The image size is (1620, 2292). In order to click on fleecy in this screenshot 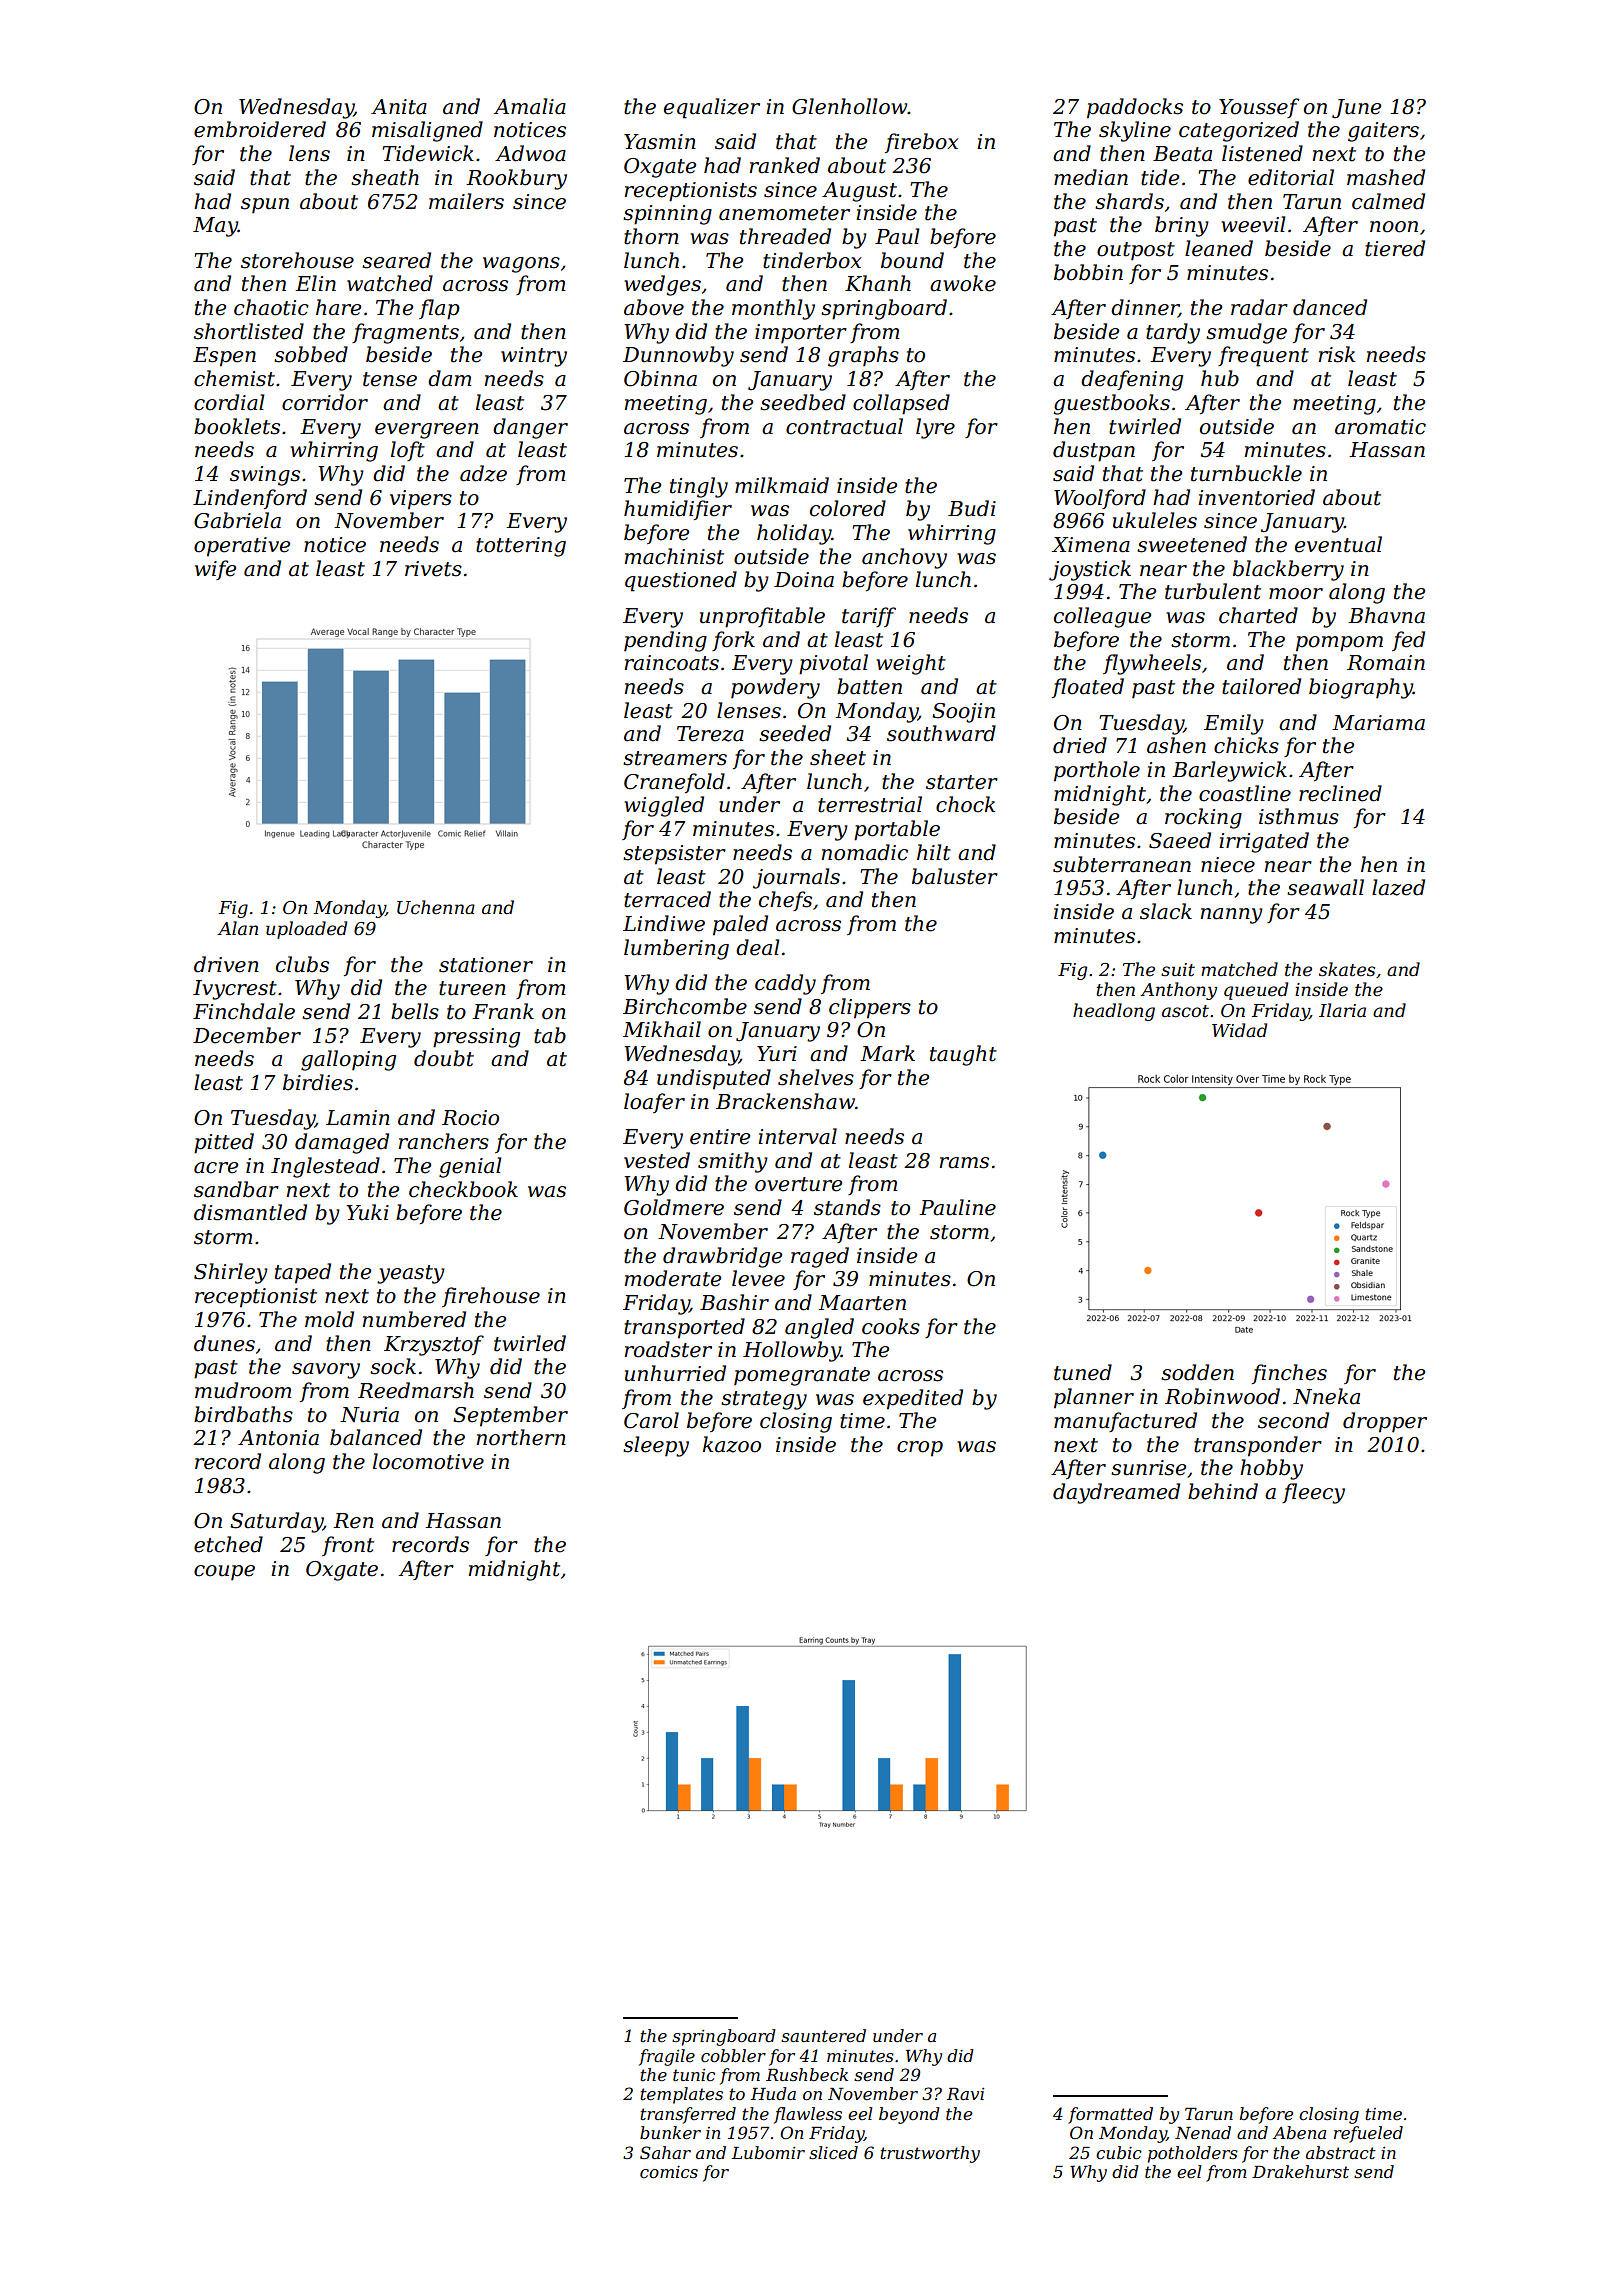, I will do `click(1313, 1493)`.
